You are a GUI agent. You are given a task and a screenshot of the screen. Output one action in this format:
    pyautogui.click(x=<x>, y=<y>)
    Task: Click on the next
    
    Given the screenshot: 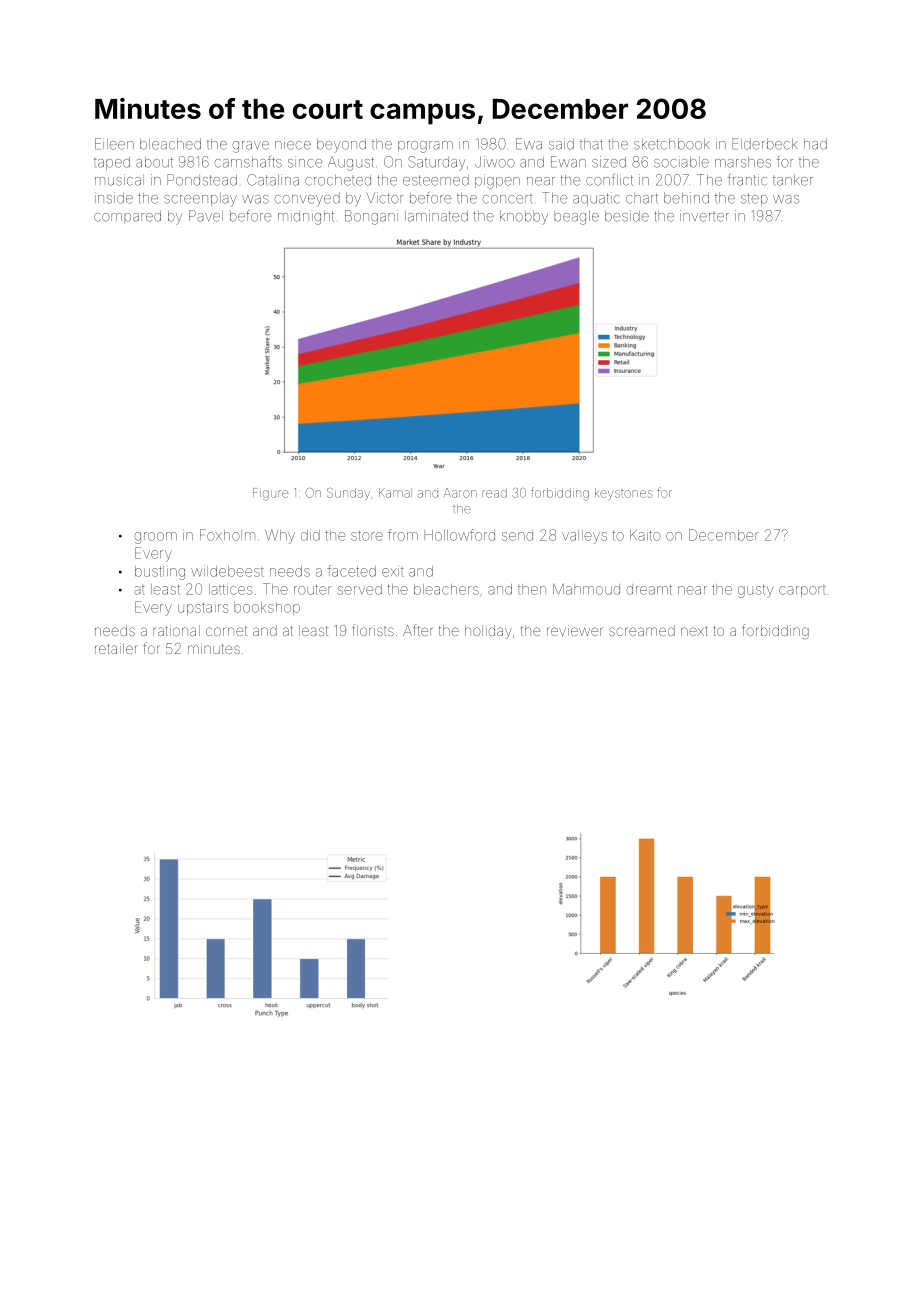 What is the action you would take?
    pyautogui.click(x=694, y=631)
